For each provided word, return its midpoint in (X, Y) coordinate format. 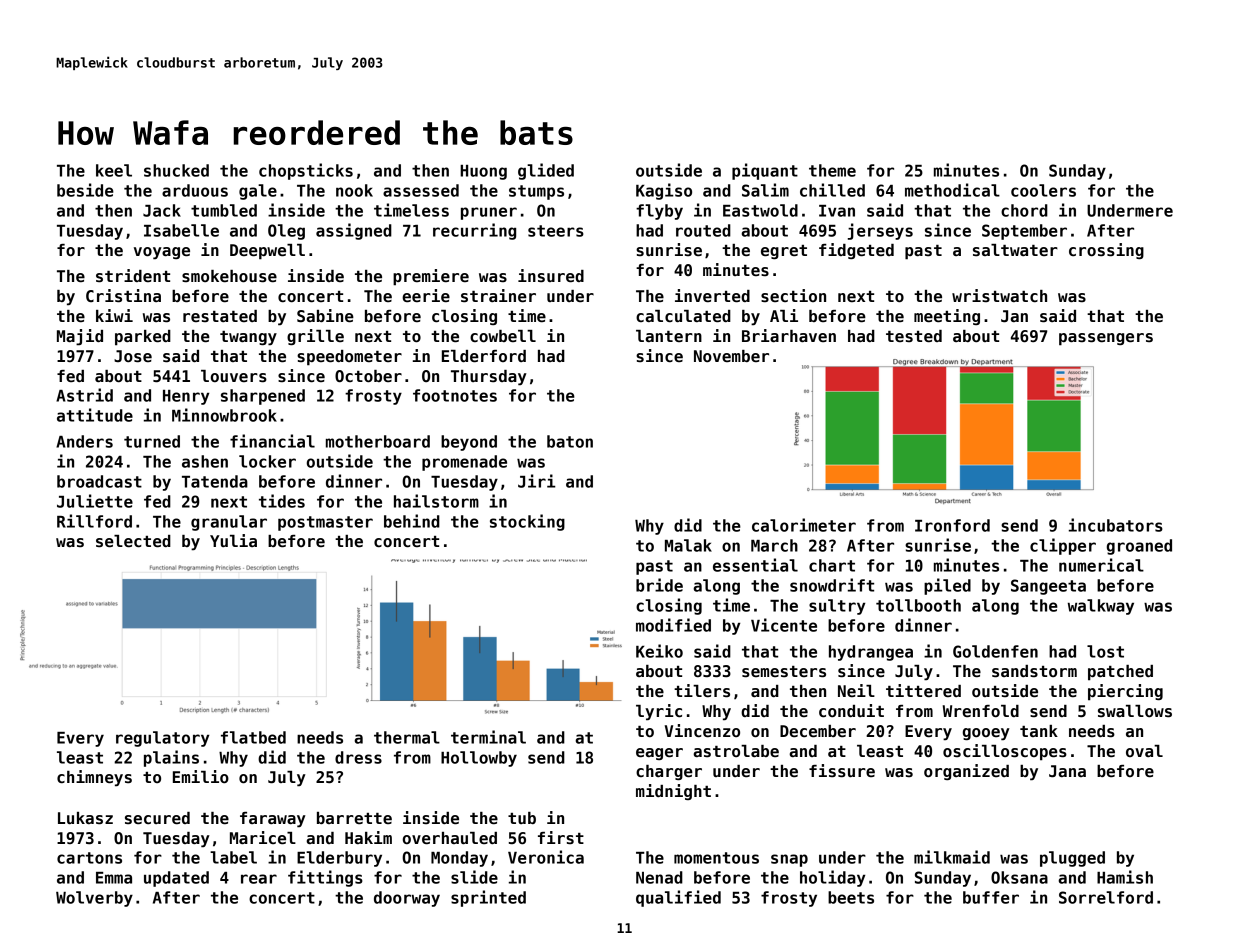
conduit (851, 711)
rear (259, 879)
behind (412, 521)
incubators (1116, 525)
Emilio (201, 777)
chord (1024, 210)
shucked (176, 170)
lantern (669, 336)
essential (755, 565)
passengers (1106, 339)
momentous (716, 858)
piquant (765, 171)
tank (1039, 731)
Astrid (84, 395)
